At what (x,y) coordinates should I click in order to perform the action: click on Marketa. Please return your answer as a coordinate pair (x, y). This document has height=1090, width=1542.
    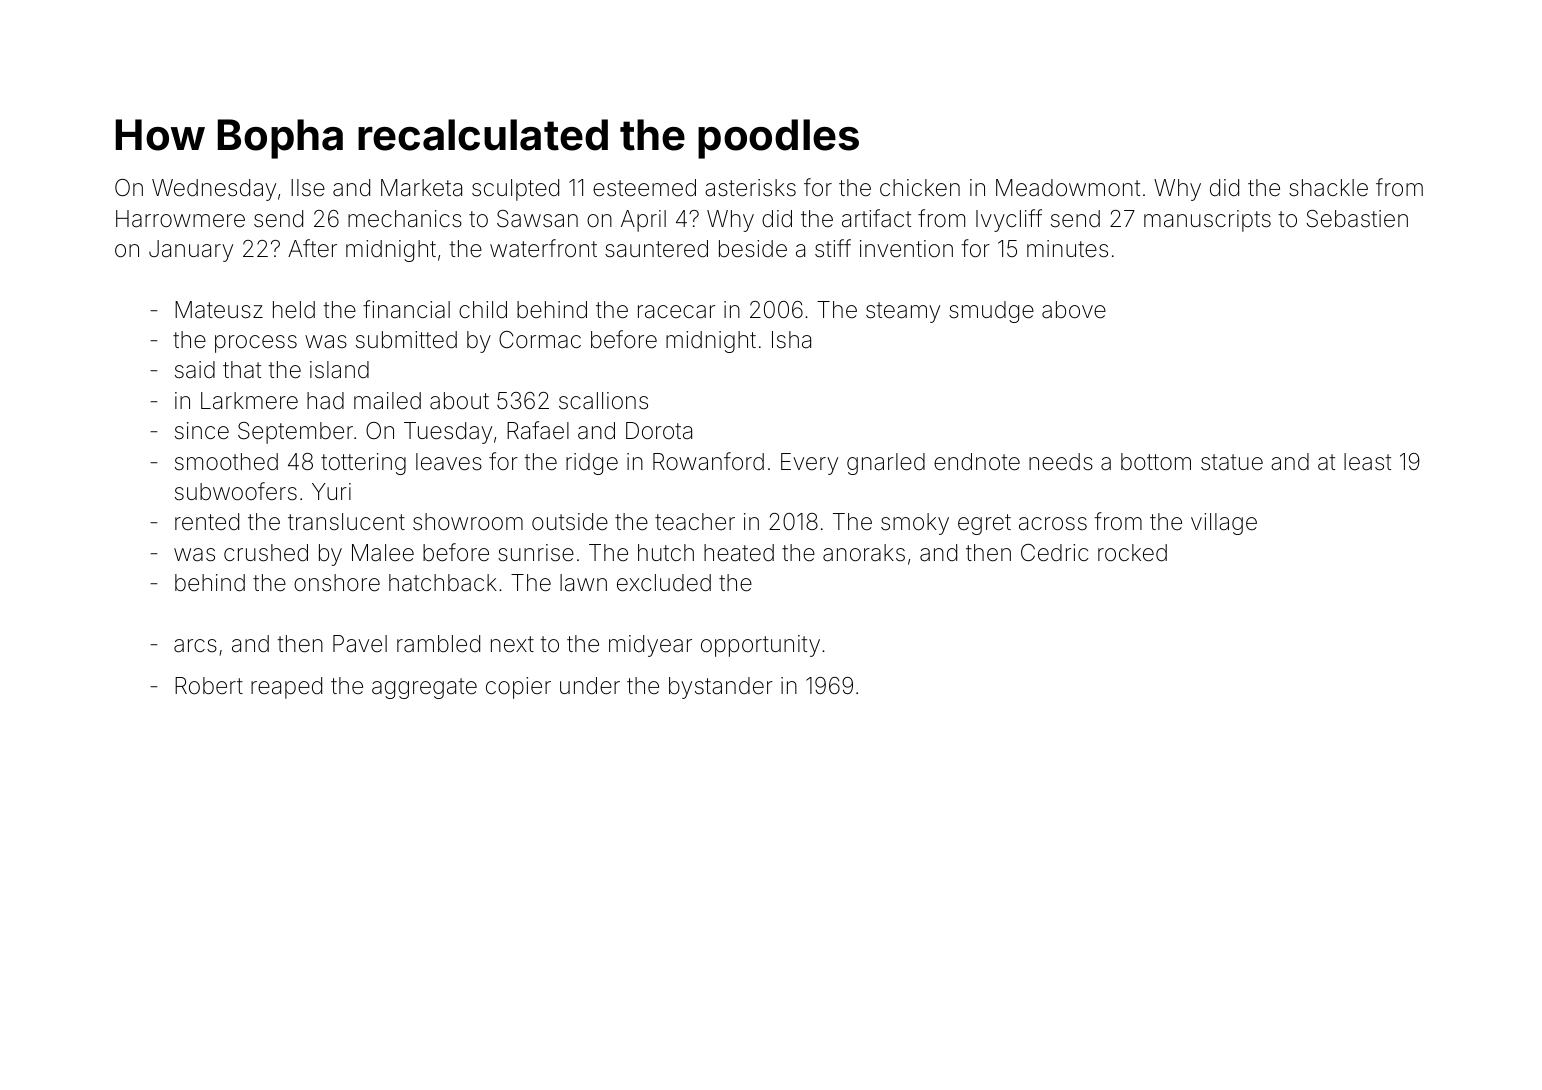
    Looking at the image, I should click on (421, 187).
